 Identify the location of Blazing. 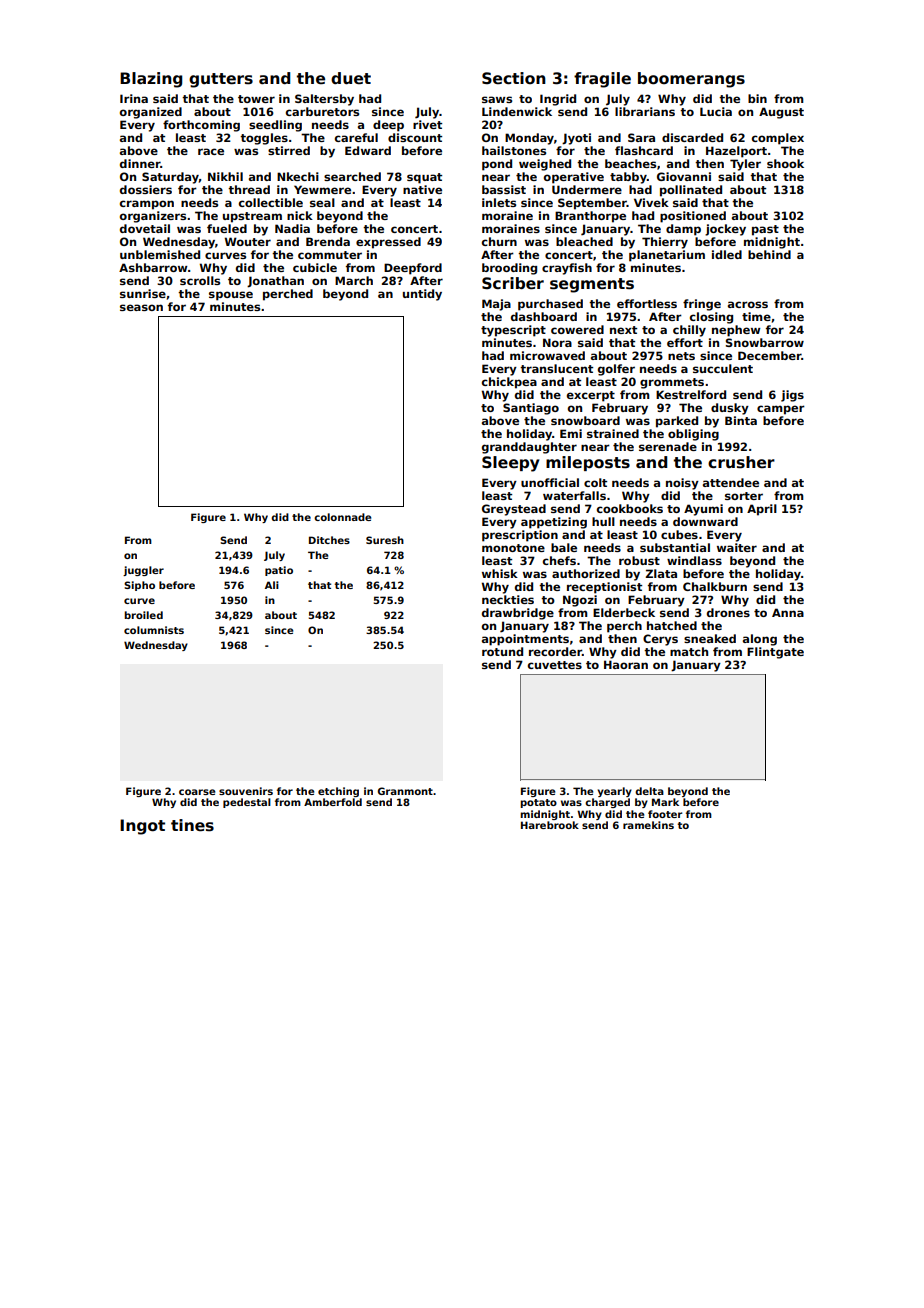
(151, 80).
